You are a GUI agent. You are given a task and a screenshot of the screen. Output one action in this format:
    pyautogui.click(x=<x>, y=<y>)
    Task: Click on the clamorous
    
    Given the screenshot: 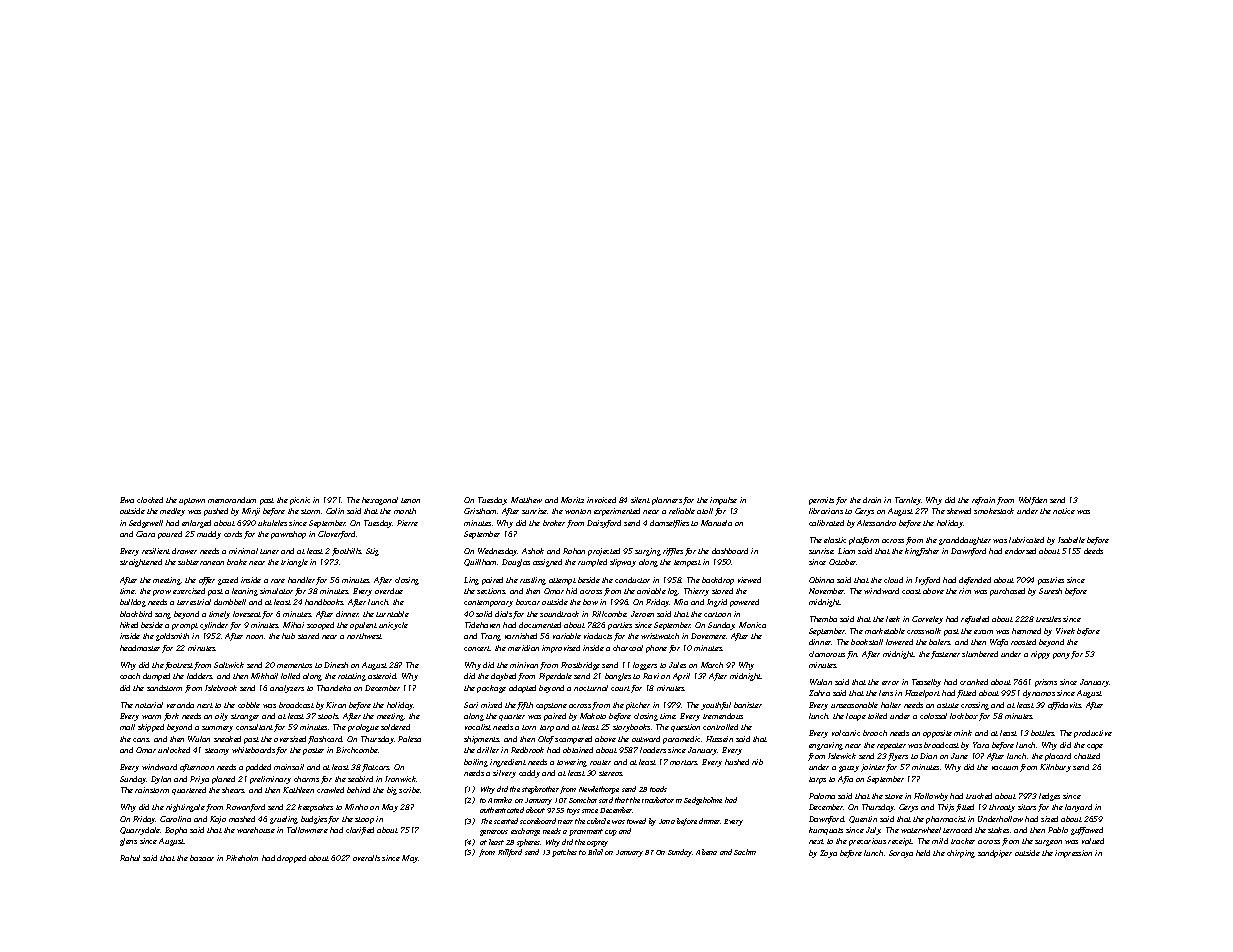 What is the action you would take?
    pyautogui.click(x=827, y=654)
